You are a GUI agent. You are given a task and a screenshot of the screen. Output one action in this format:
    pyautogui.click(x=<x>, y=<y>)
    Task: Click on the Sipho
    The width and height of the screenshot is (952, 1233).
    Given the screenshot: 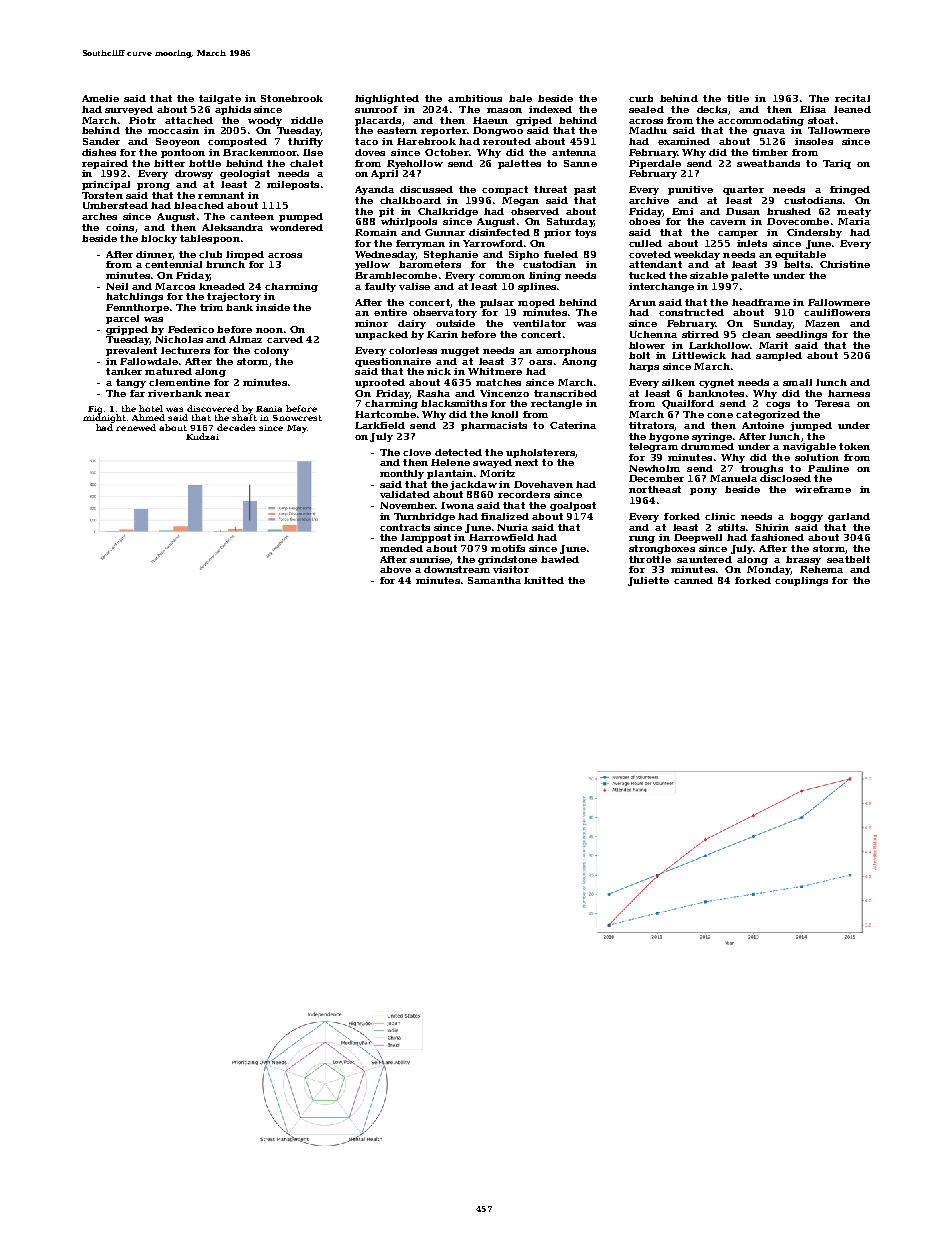 What is the action you would take?
    pyautogui.click(x=524, y=255)
